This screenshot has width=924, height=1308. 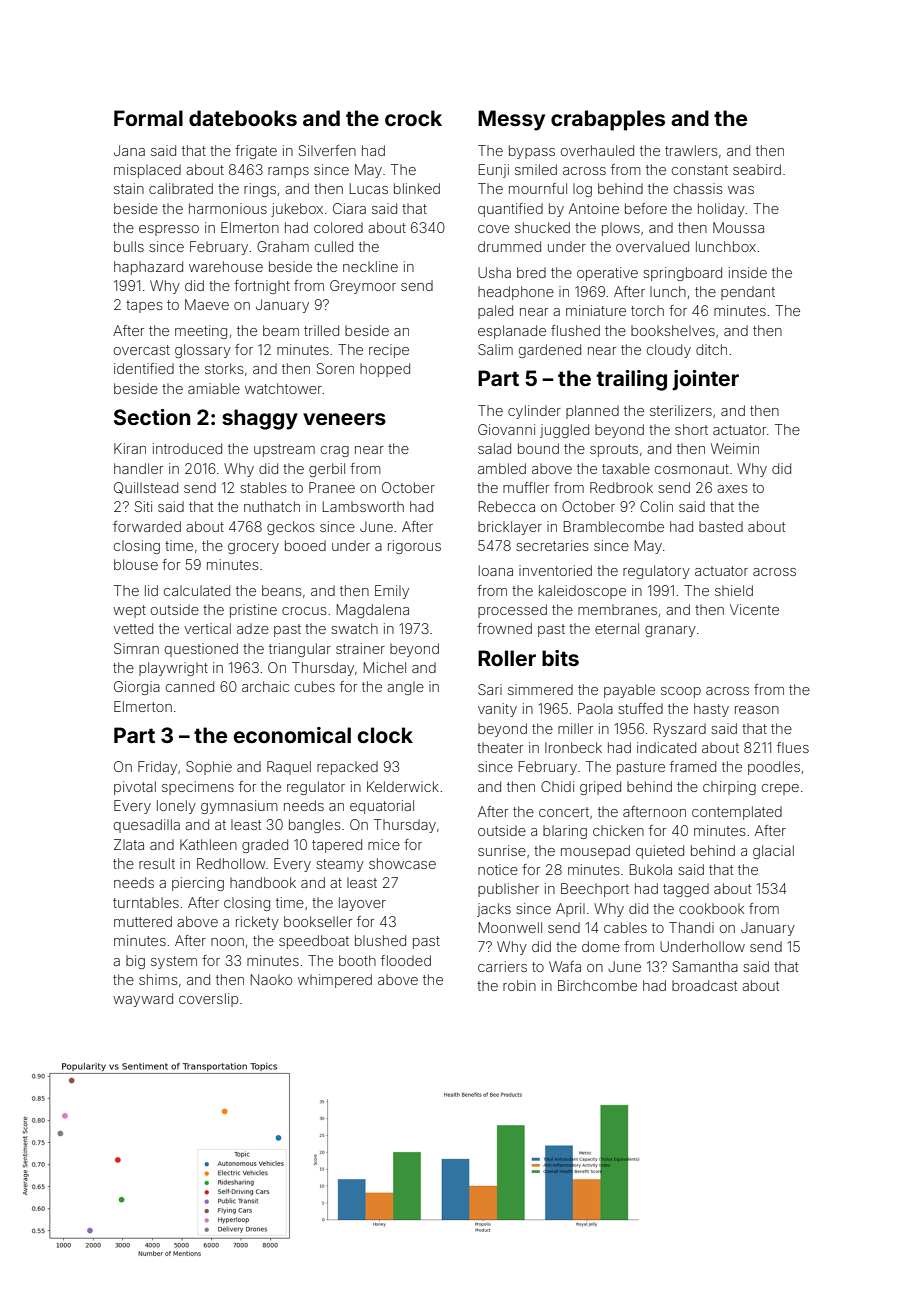 I want to click on warehouse, so click(x=226, y=266).
